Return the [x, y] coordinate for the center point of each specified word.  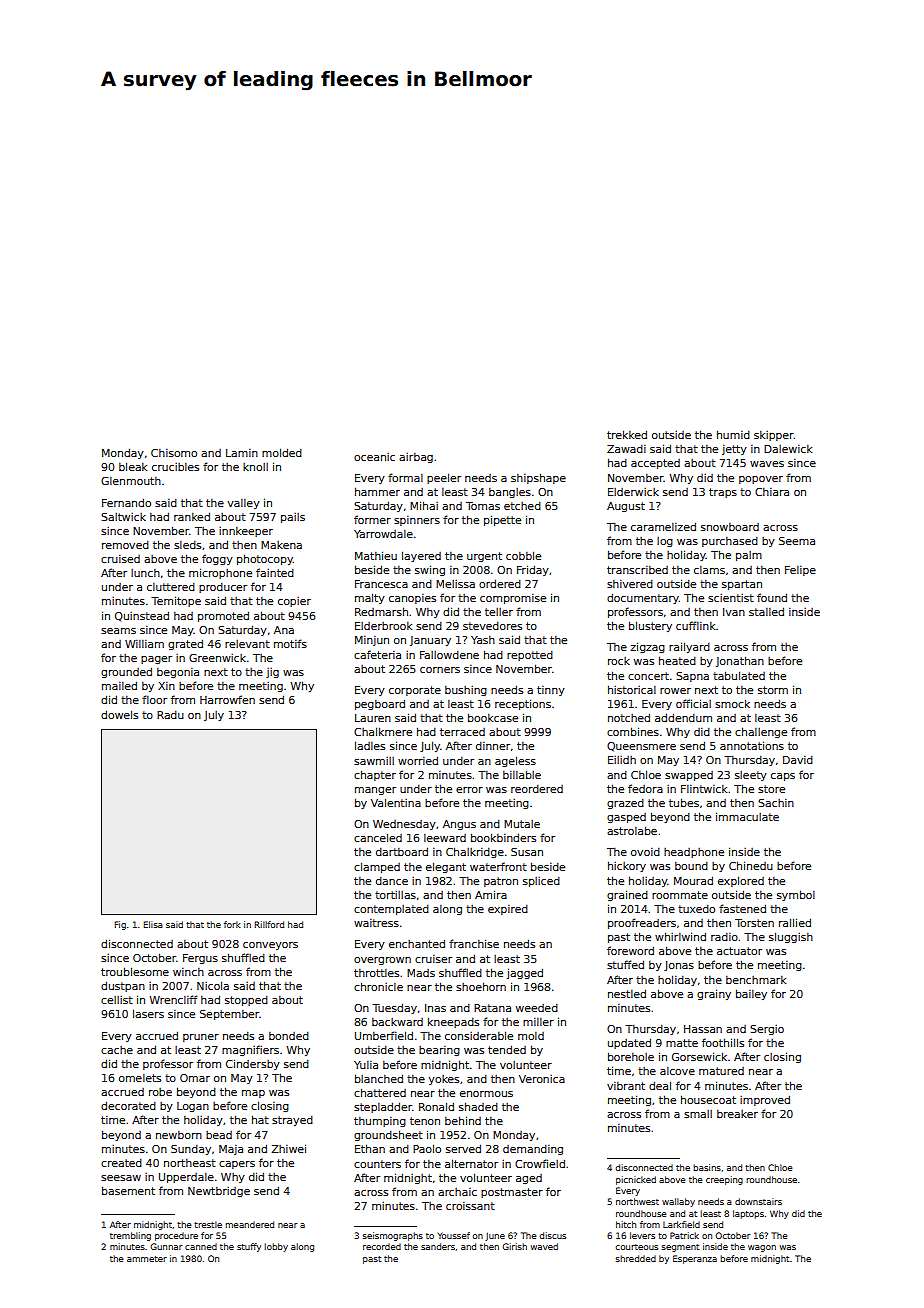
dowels [119, 714]
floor [154, 699]
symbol [796, 895]
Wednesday [404, 825]
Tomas [483, 506]
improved [765, 1100]
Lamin [242, 453]
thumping [380, 1122]
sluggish [791, 937]
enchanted [417, 943]
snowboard [730, 527]
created [121, 1163]
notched [629, 717]
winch [188, 972]
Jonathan [740, 661]
